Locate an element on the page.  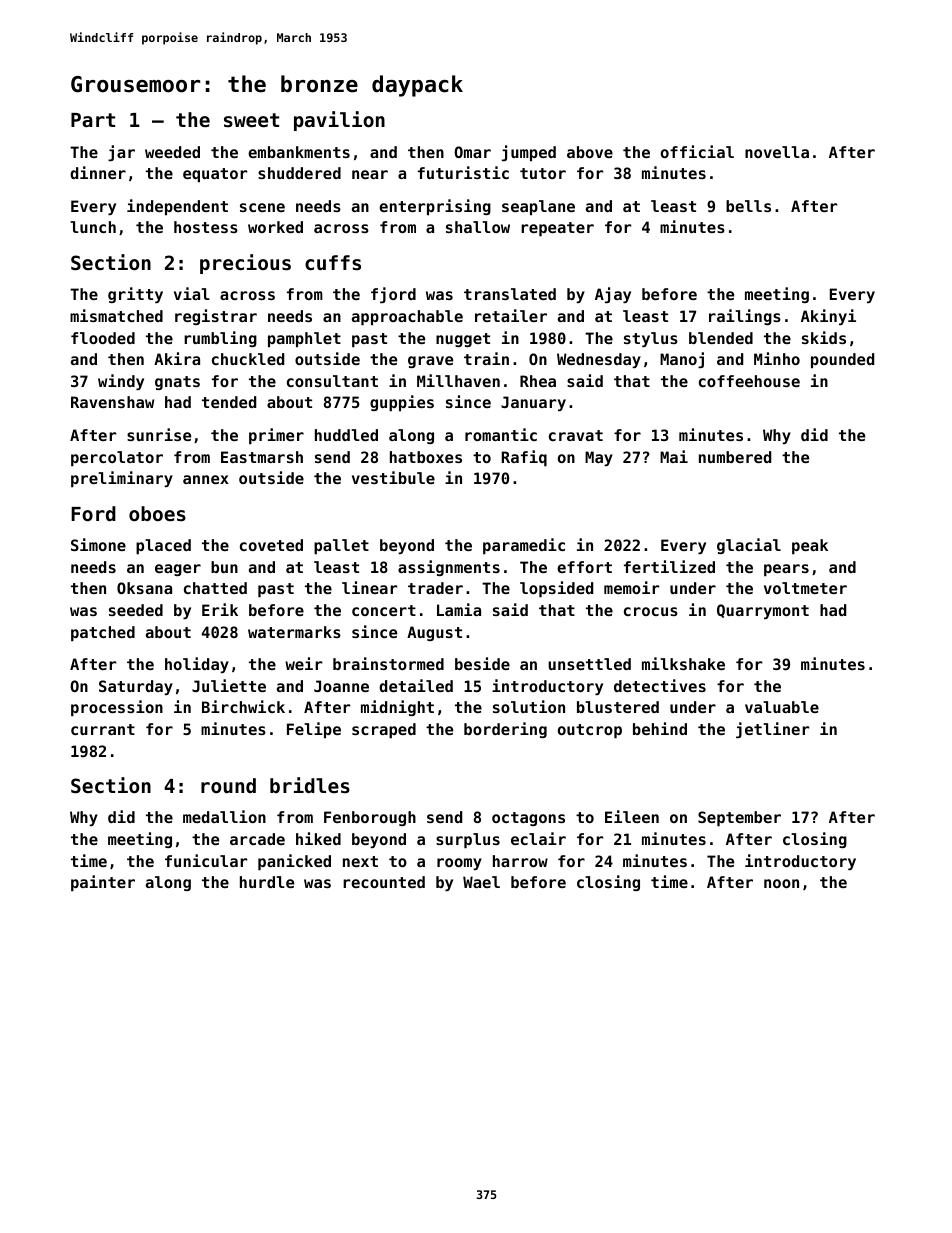
noon is located at coordinates (781, 883).
